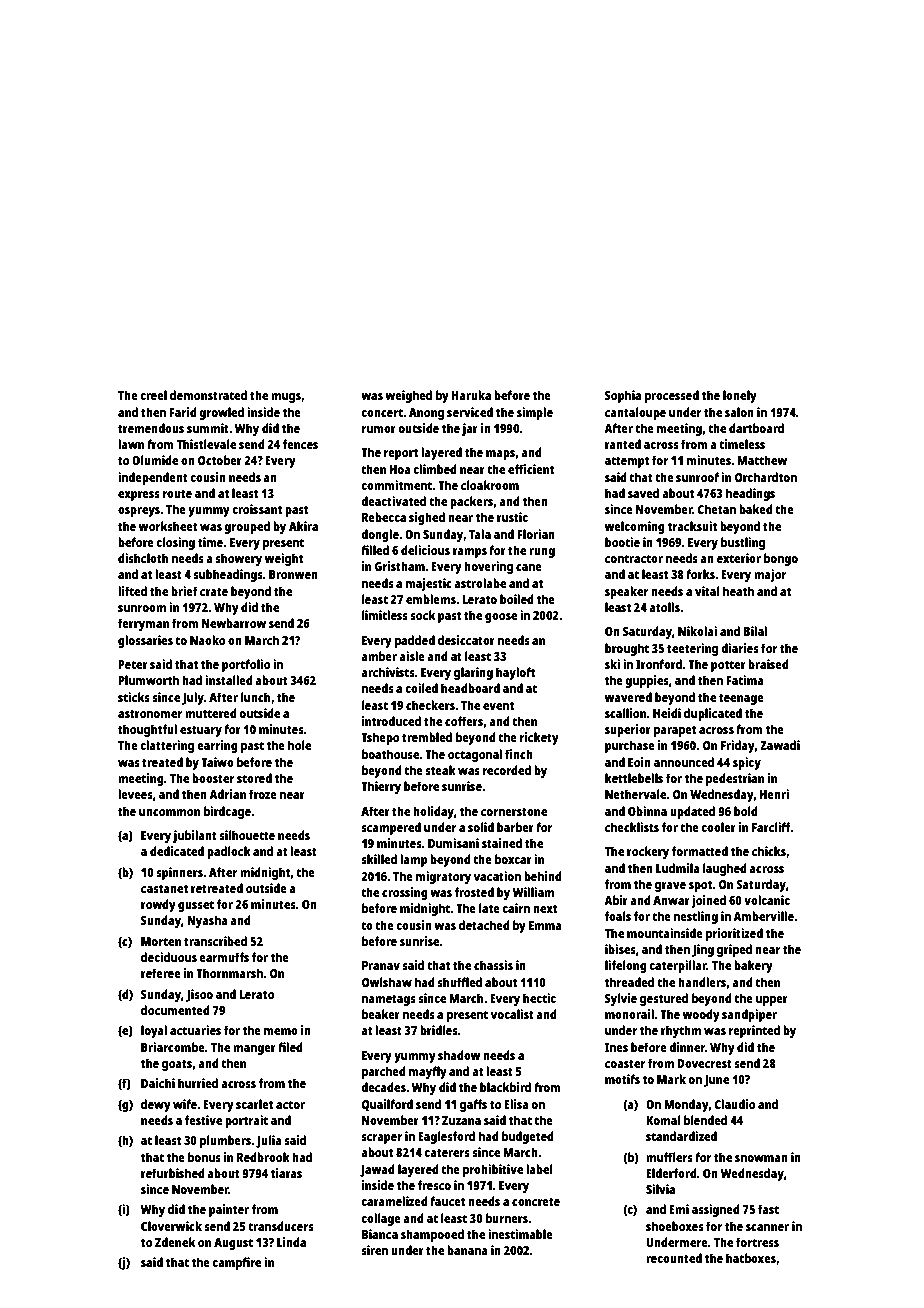 Image resolution: width=924 pixels, height=1308 pixels. I want to click on Naoko, so click(207, 640).
